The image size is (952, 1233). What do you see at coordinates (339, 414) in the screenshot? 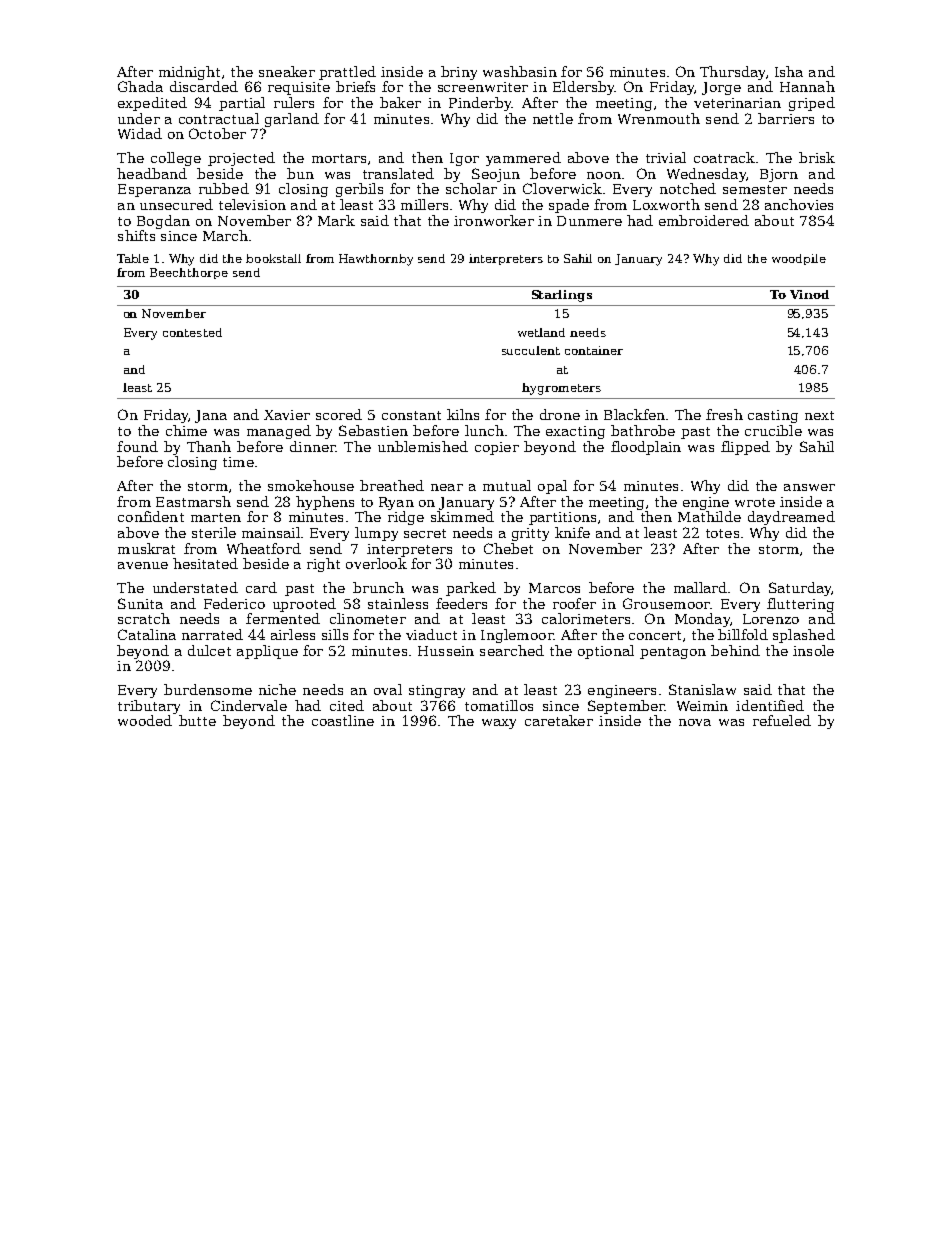
I see `scored` at bounding box center [339, 414].
